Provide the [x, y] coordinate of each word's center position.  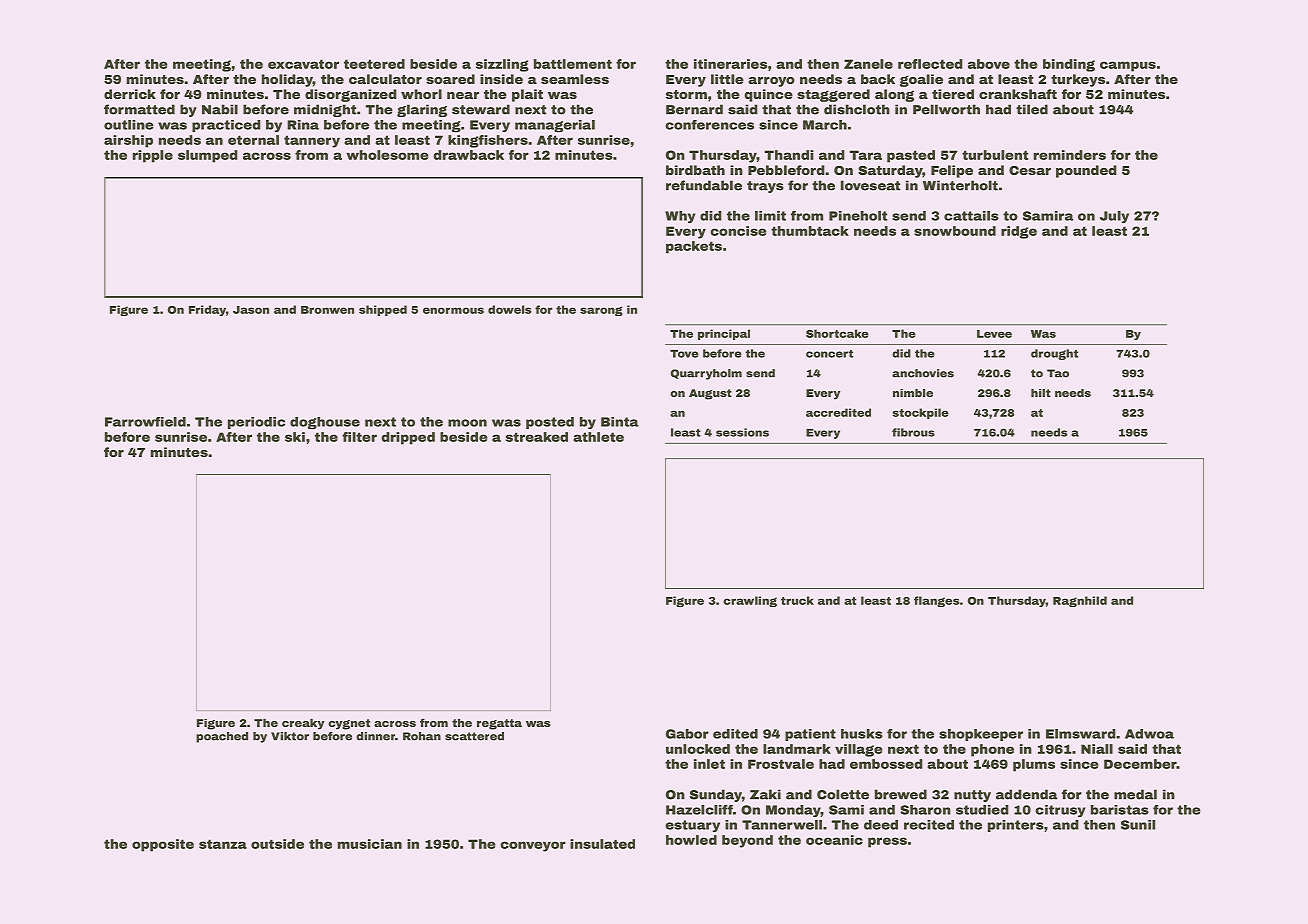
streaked [537, 437]
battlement [573, 64]
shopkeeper [981, 735]
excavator [303, 64]
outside [277, 844]
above [989, 64]
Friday [207, 310]
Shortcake [837, 333]
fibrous [913, 432]
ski [295, 437]
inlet [709, 764]
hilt [1041, 393]
